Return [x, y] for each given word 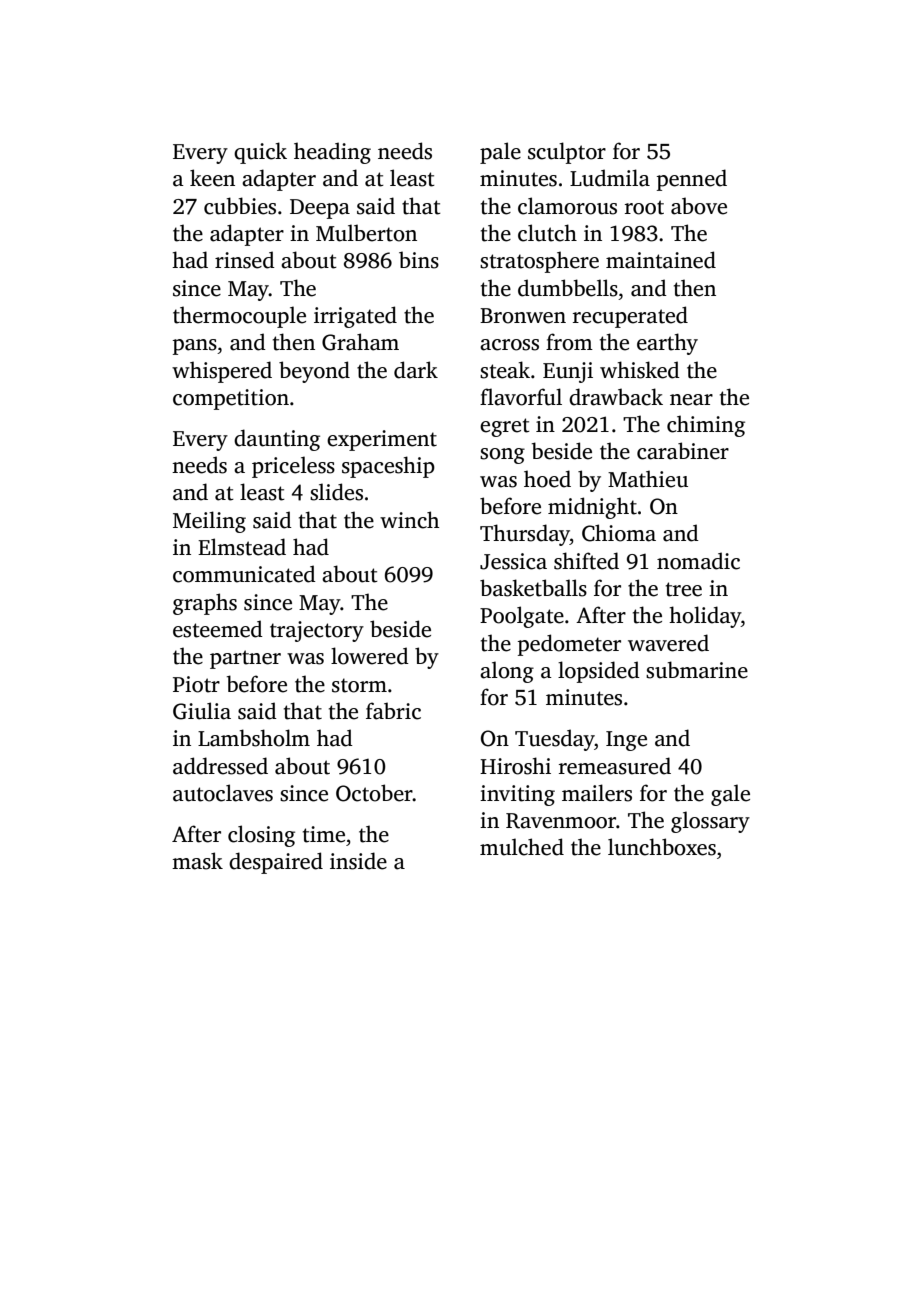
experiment [382, 440]
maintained [661, 260]
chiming [706, 426]
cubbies [240, 206]
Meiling [209, 522]
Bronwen [523, 316]
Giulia [202, 711]
